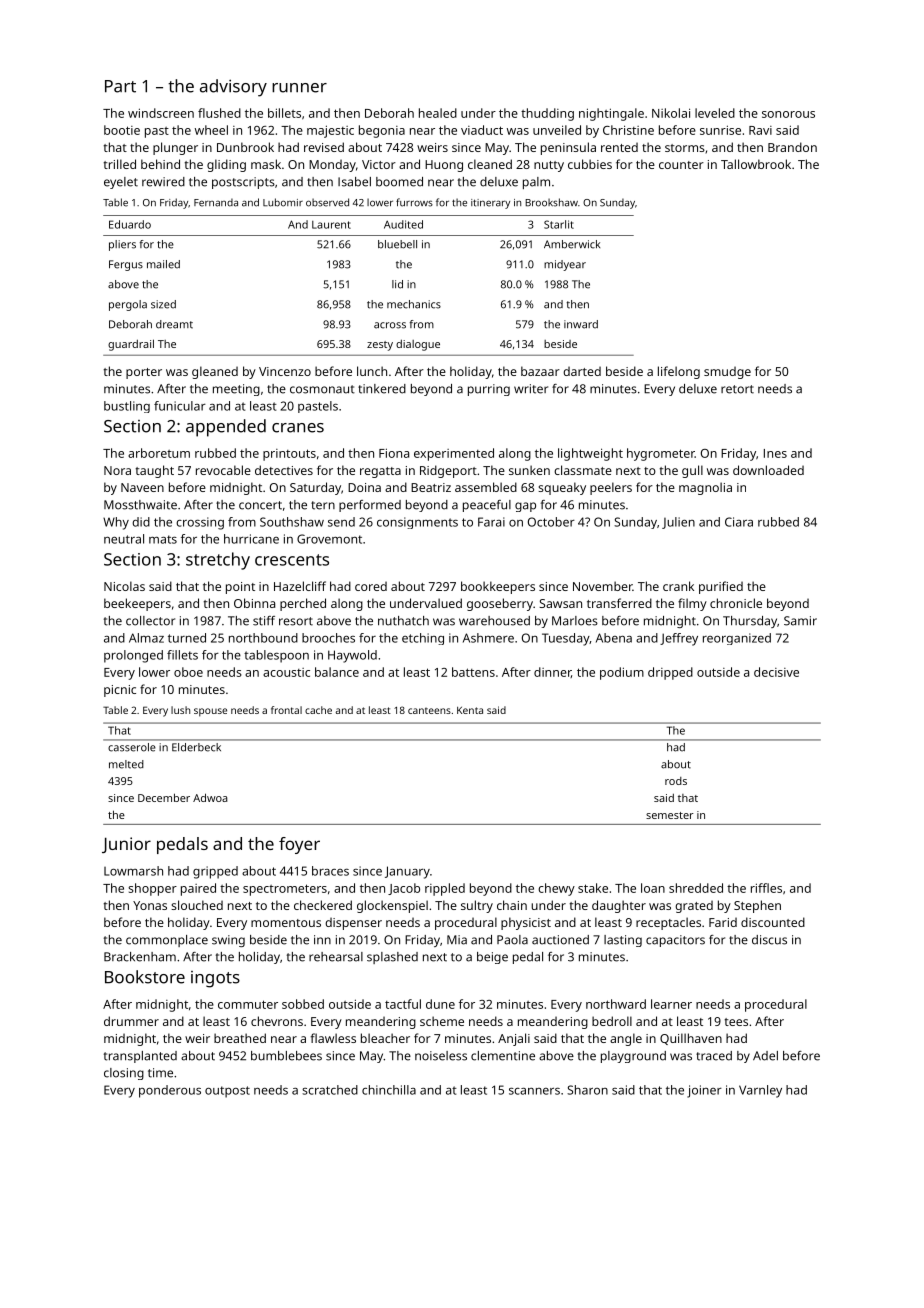 This screenshot has height=1308, width=924. Describe the element at coordinates (163, 264) in the screenshot. I see `mailed` at that location.
